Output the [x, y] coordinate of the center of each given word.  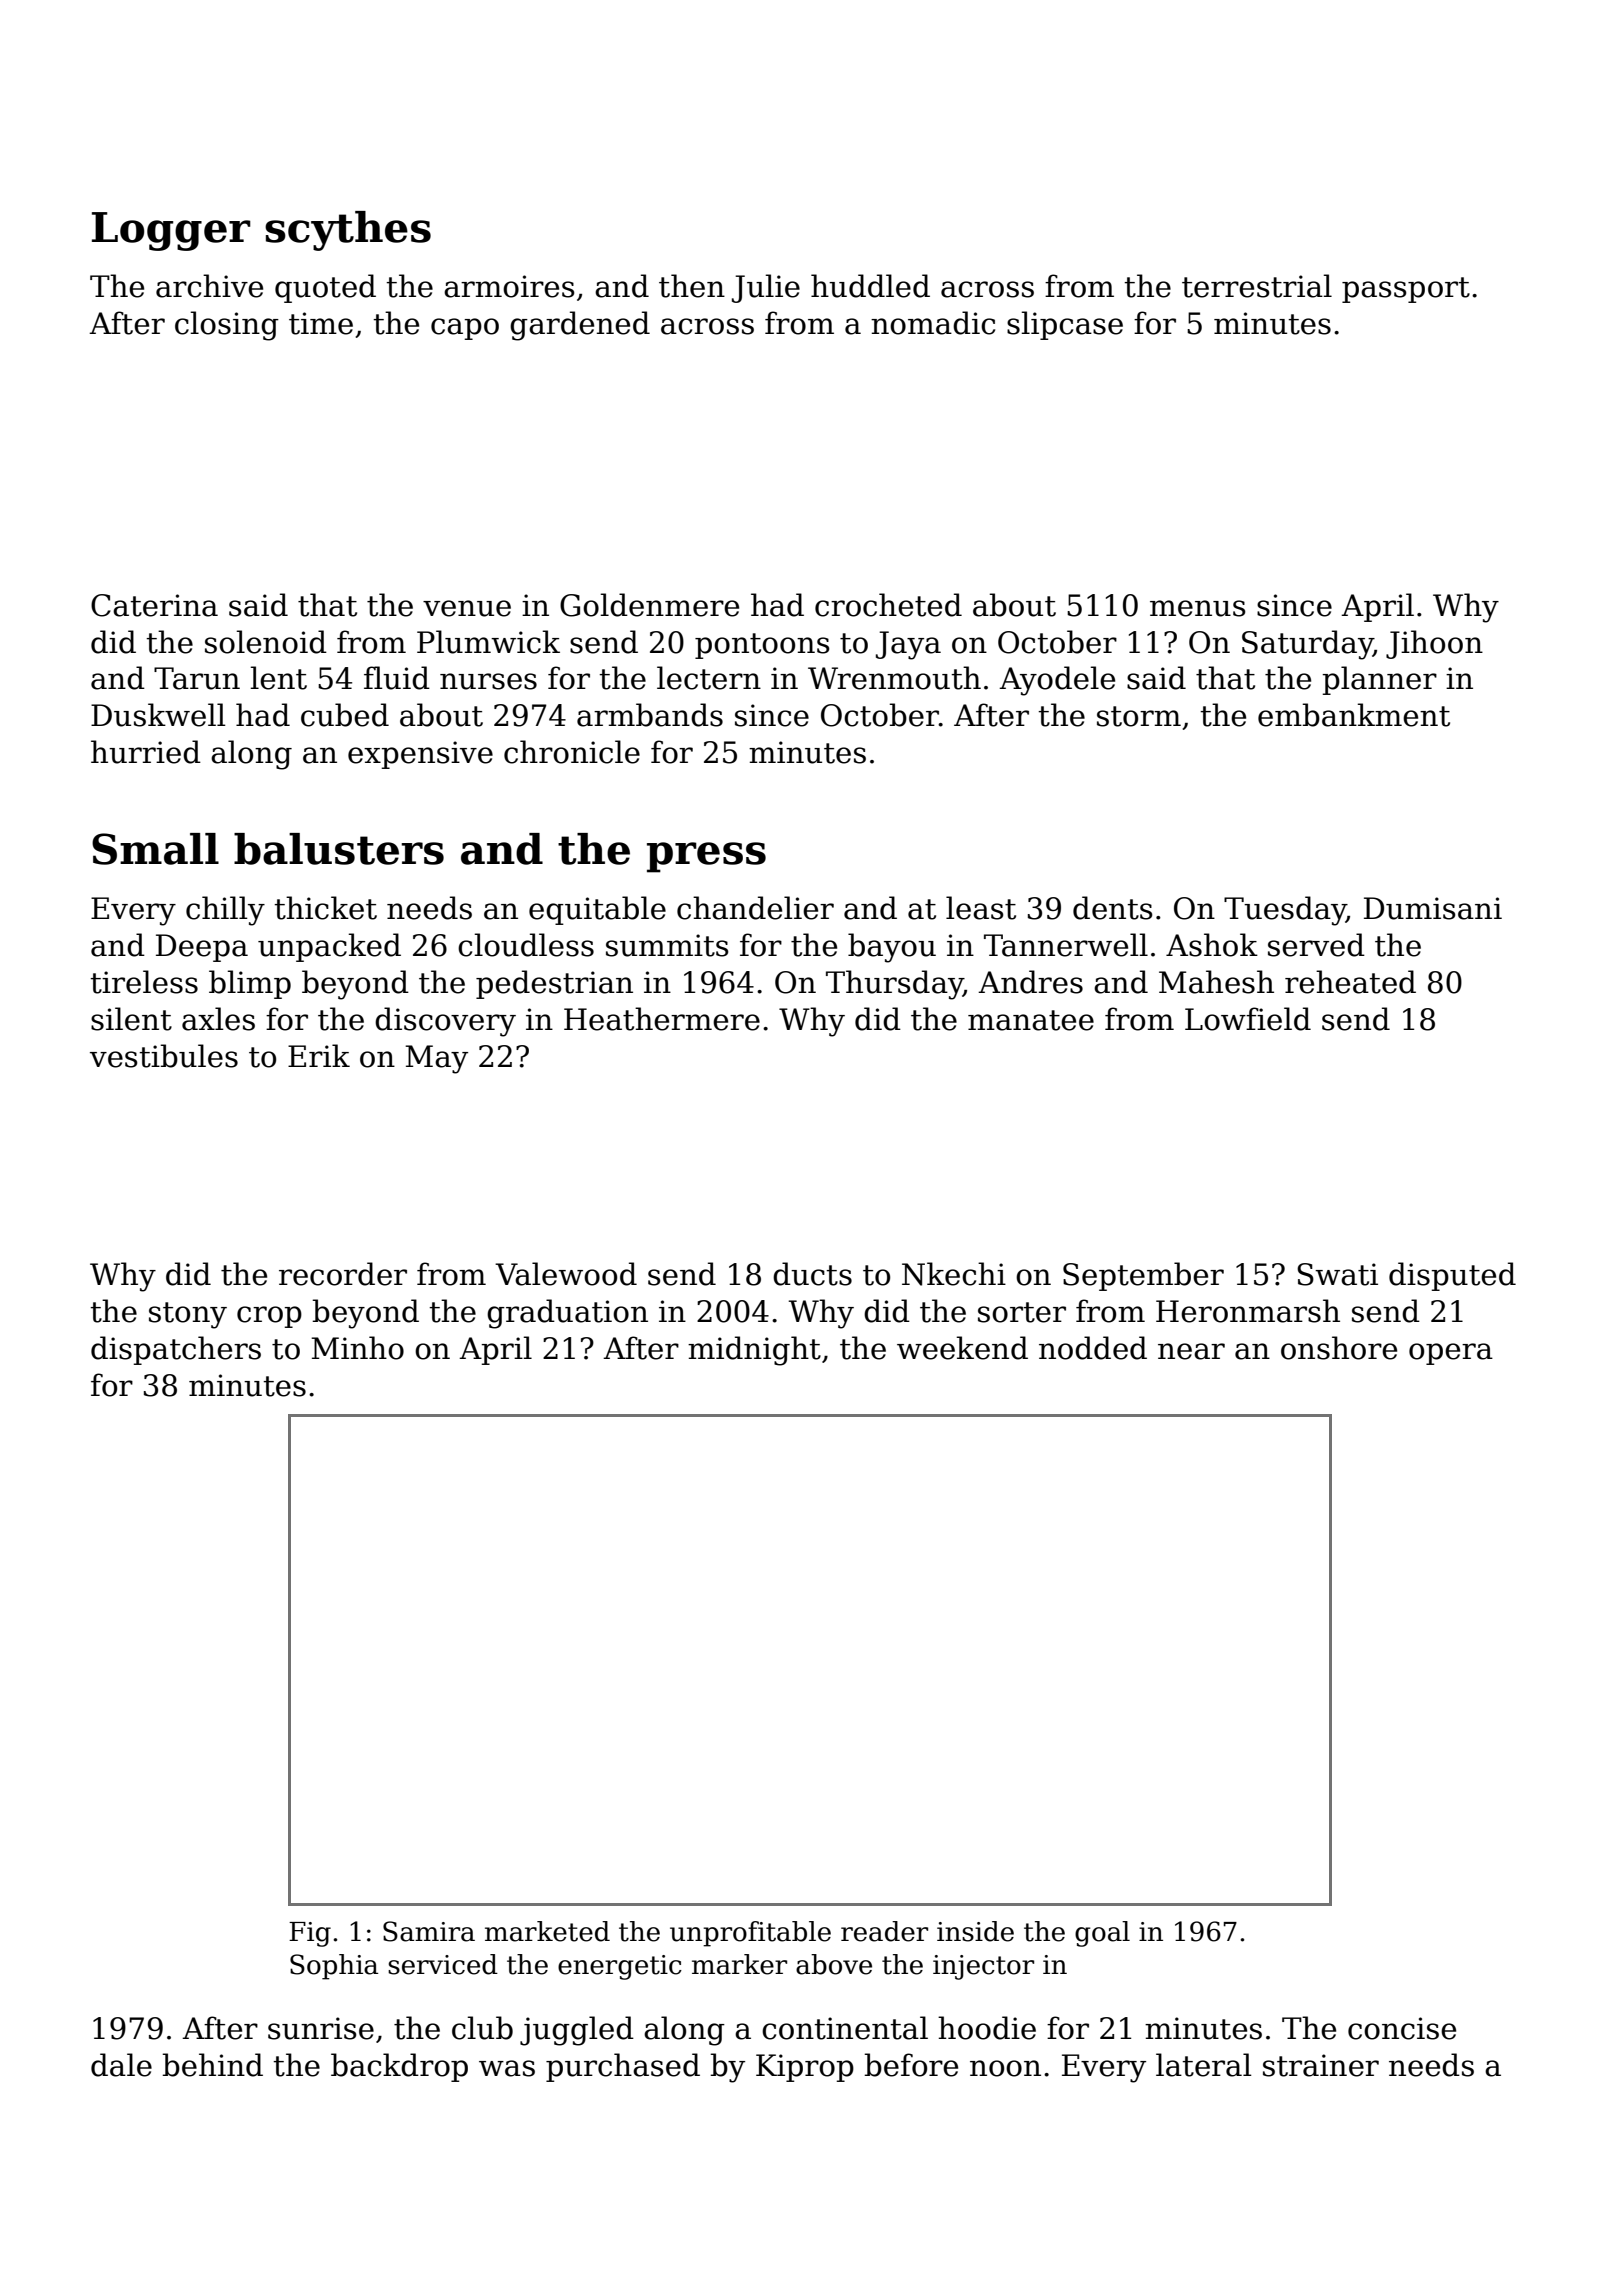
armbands [650, 715]
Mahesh [1216, 982]
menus [1198, 608]
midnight [754, 1351]
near [1191, 1351]
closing [227, 326]
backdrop [399, 2067]
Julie [766, 288]
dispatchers [176, 1350]
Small [155, 849]
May [436, 1059]
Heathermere [662, 1019]
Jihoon [1434, 644]
